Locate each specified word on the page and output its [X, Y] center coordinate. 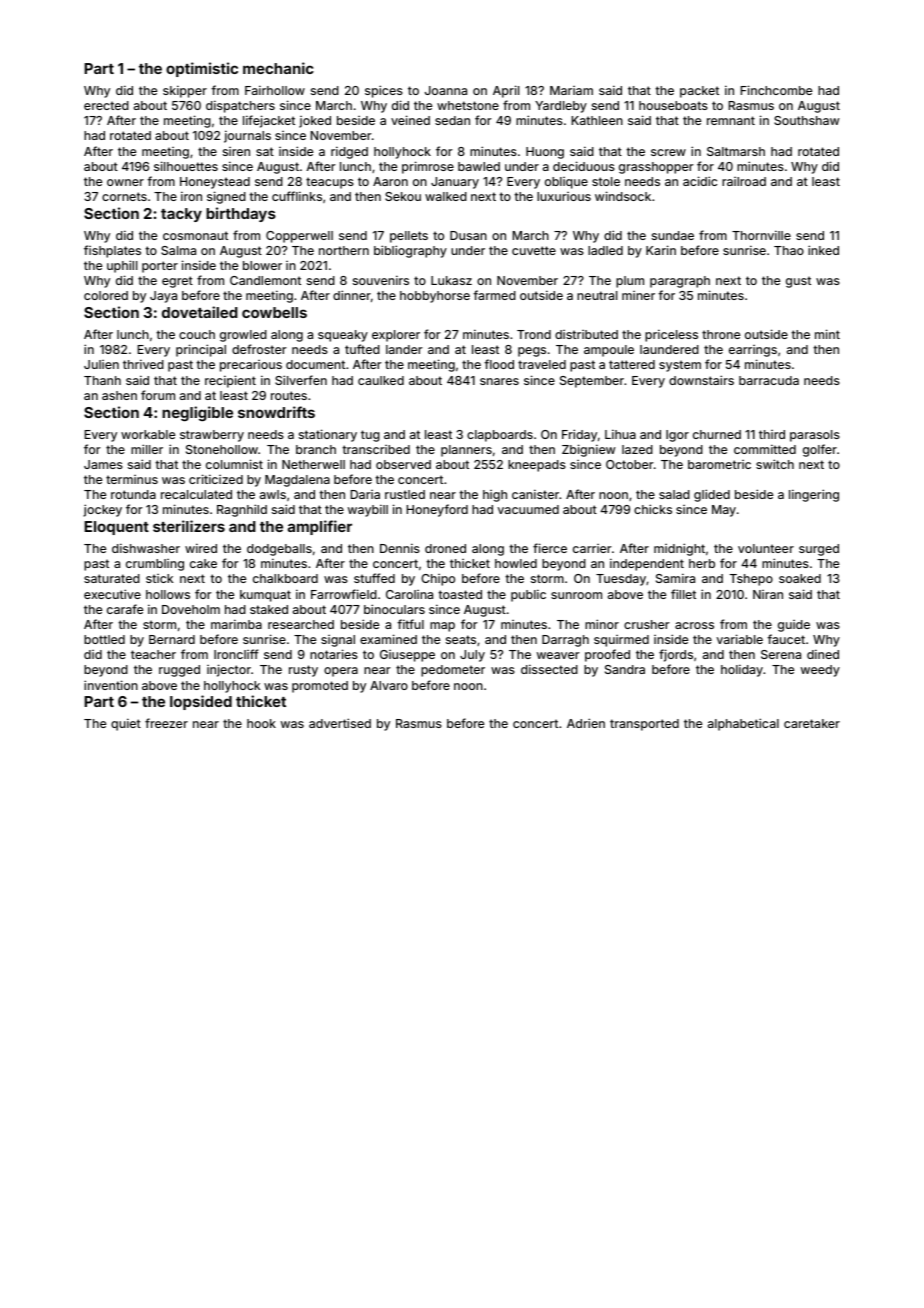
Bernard [172, 639]
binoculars [394, 609]
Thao [789, 250]
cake [203, 563]
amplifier [320, 527]
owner [125, 182]
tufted [362, 349]
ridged [349, 152]
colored [106, 295]
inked [823, 250]
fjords [676, 655]
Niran [768, 594]
